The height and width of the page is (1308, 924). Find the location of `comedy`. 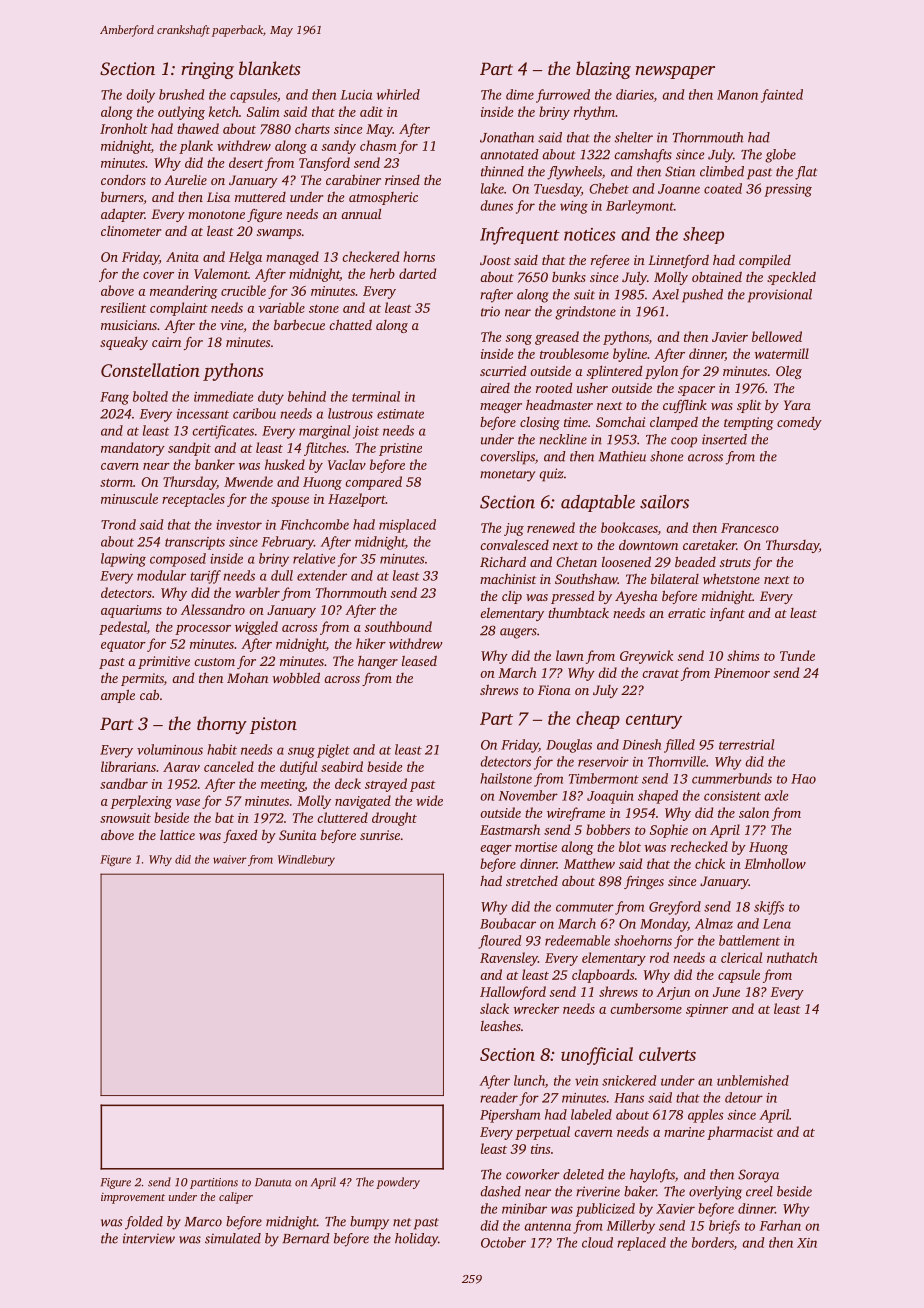

comedy is located at coordinates (799, 423).
